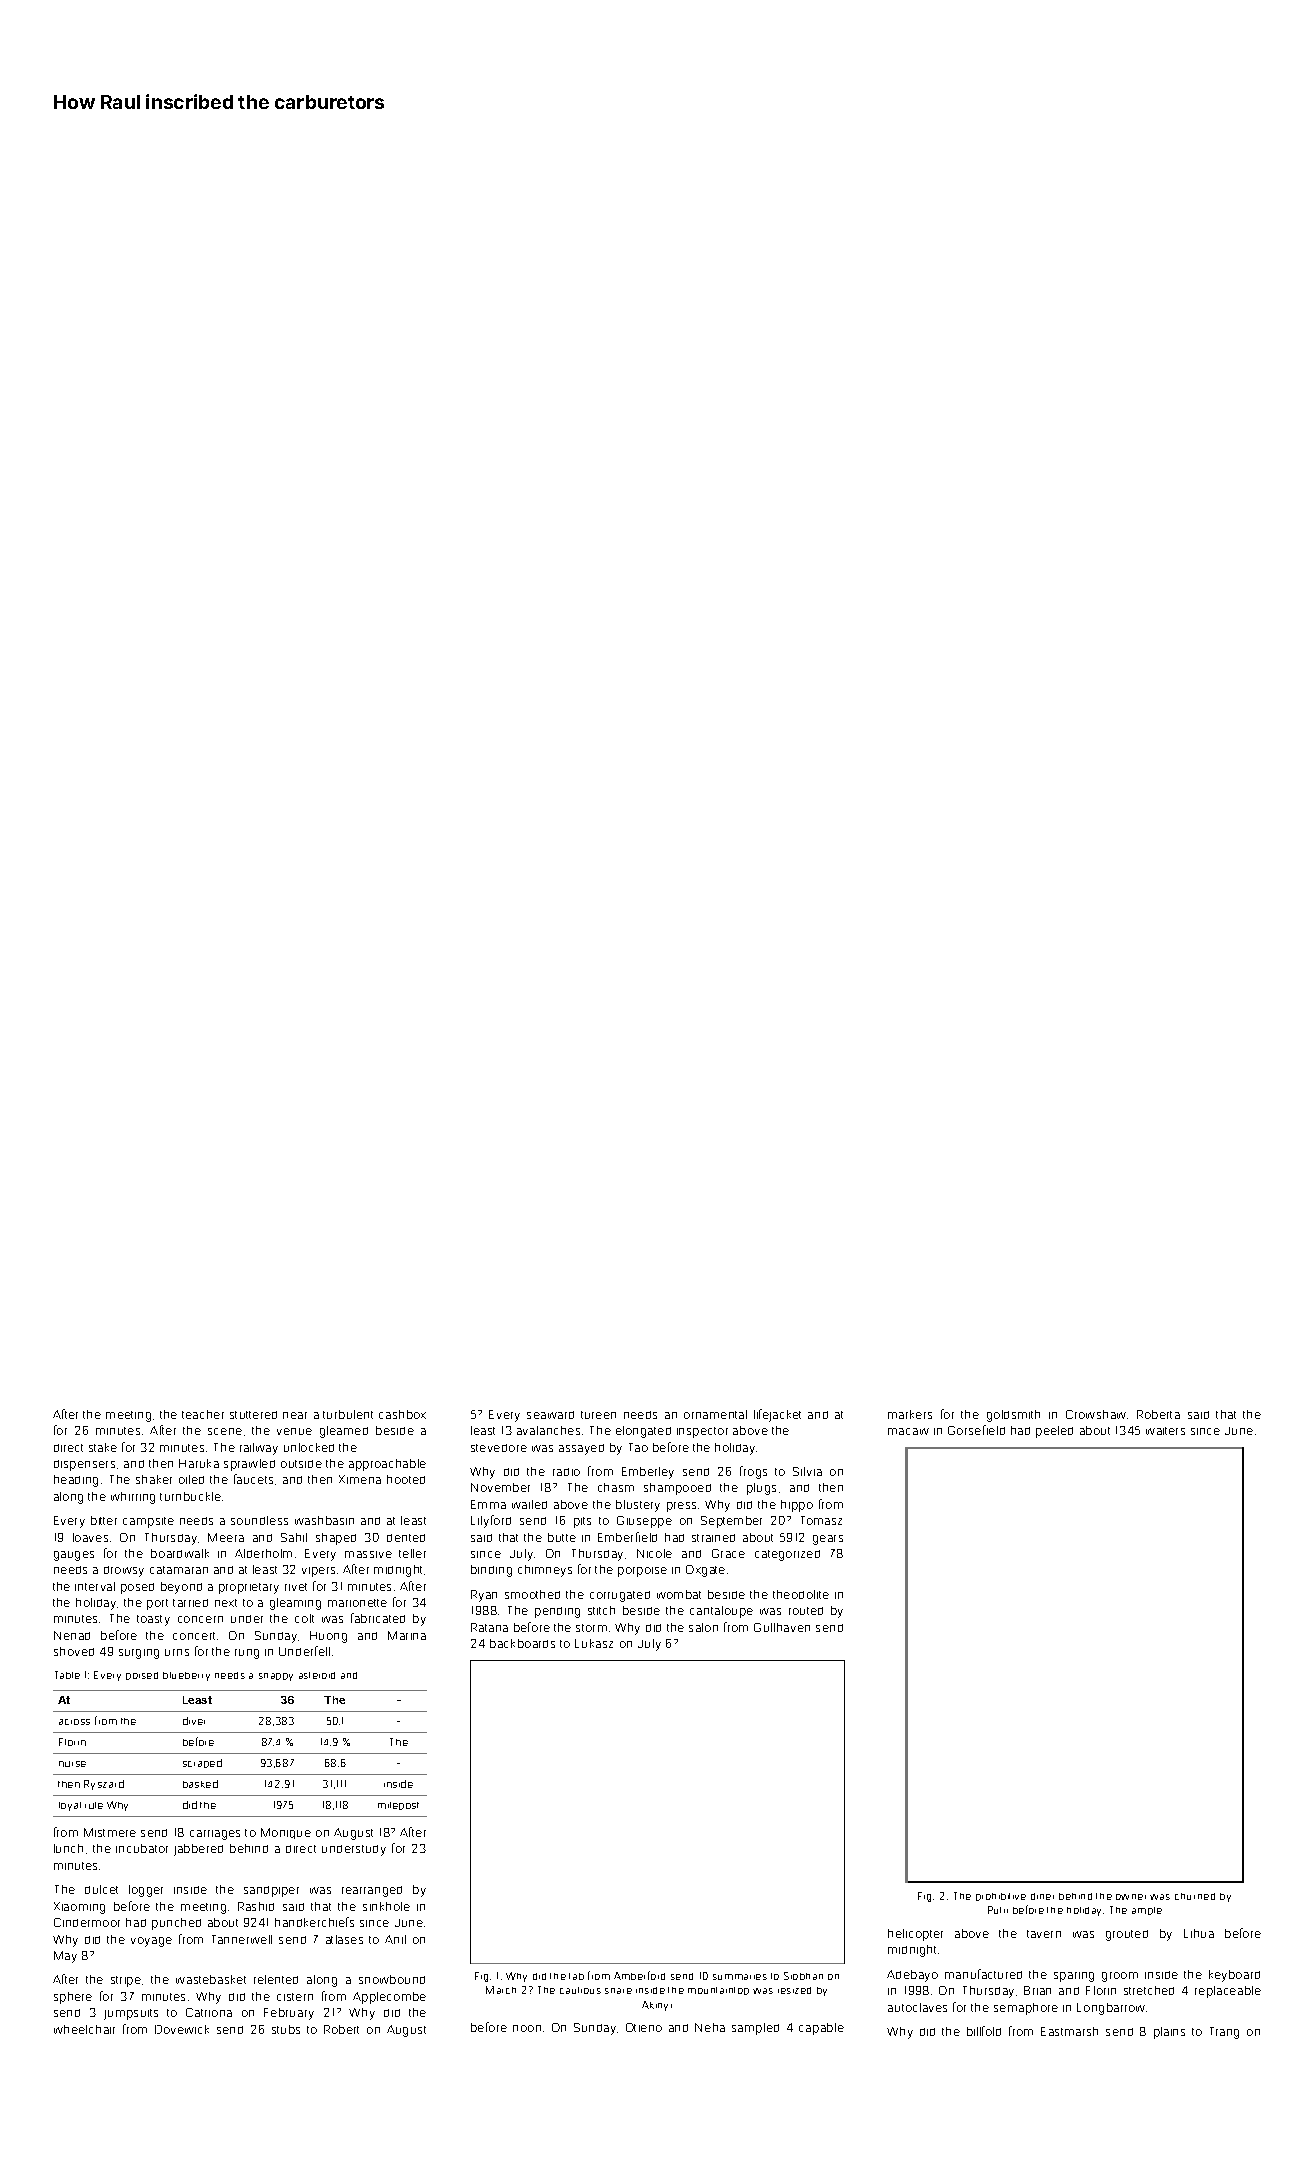 The image size is (1315, 2166). Describe the element at coordinates (782, 1627) in the screenshot. I see `Gullhaven` at that location.
